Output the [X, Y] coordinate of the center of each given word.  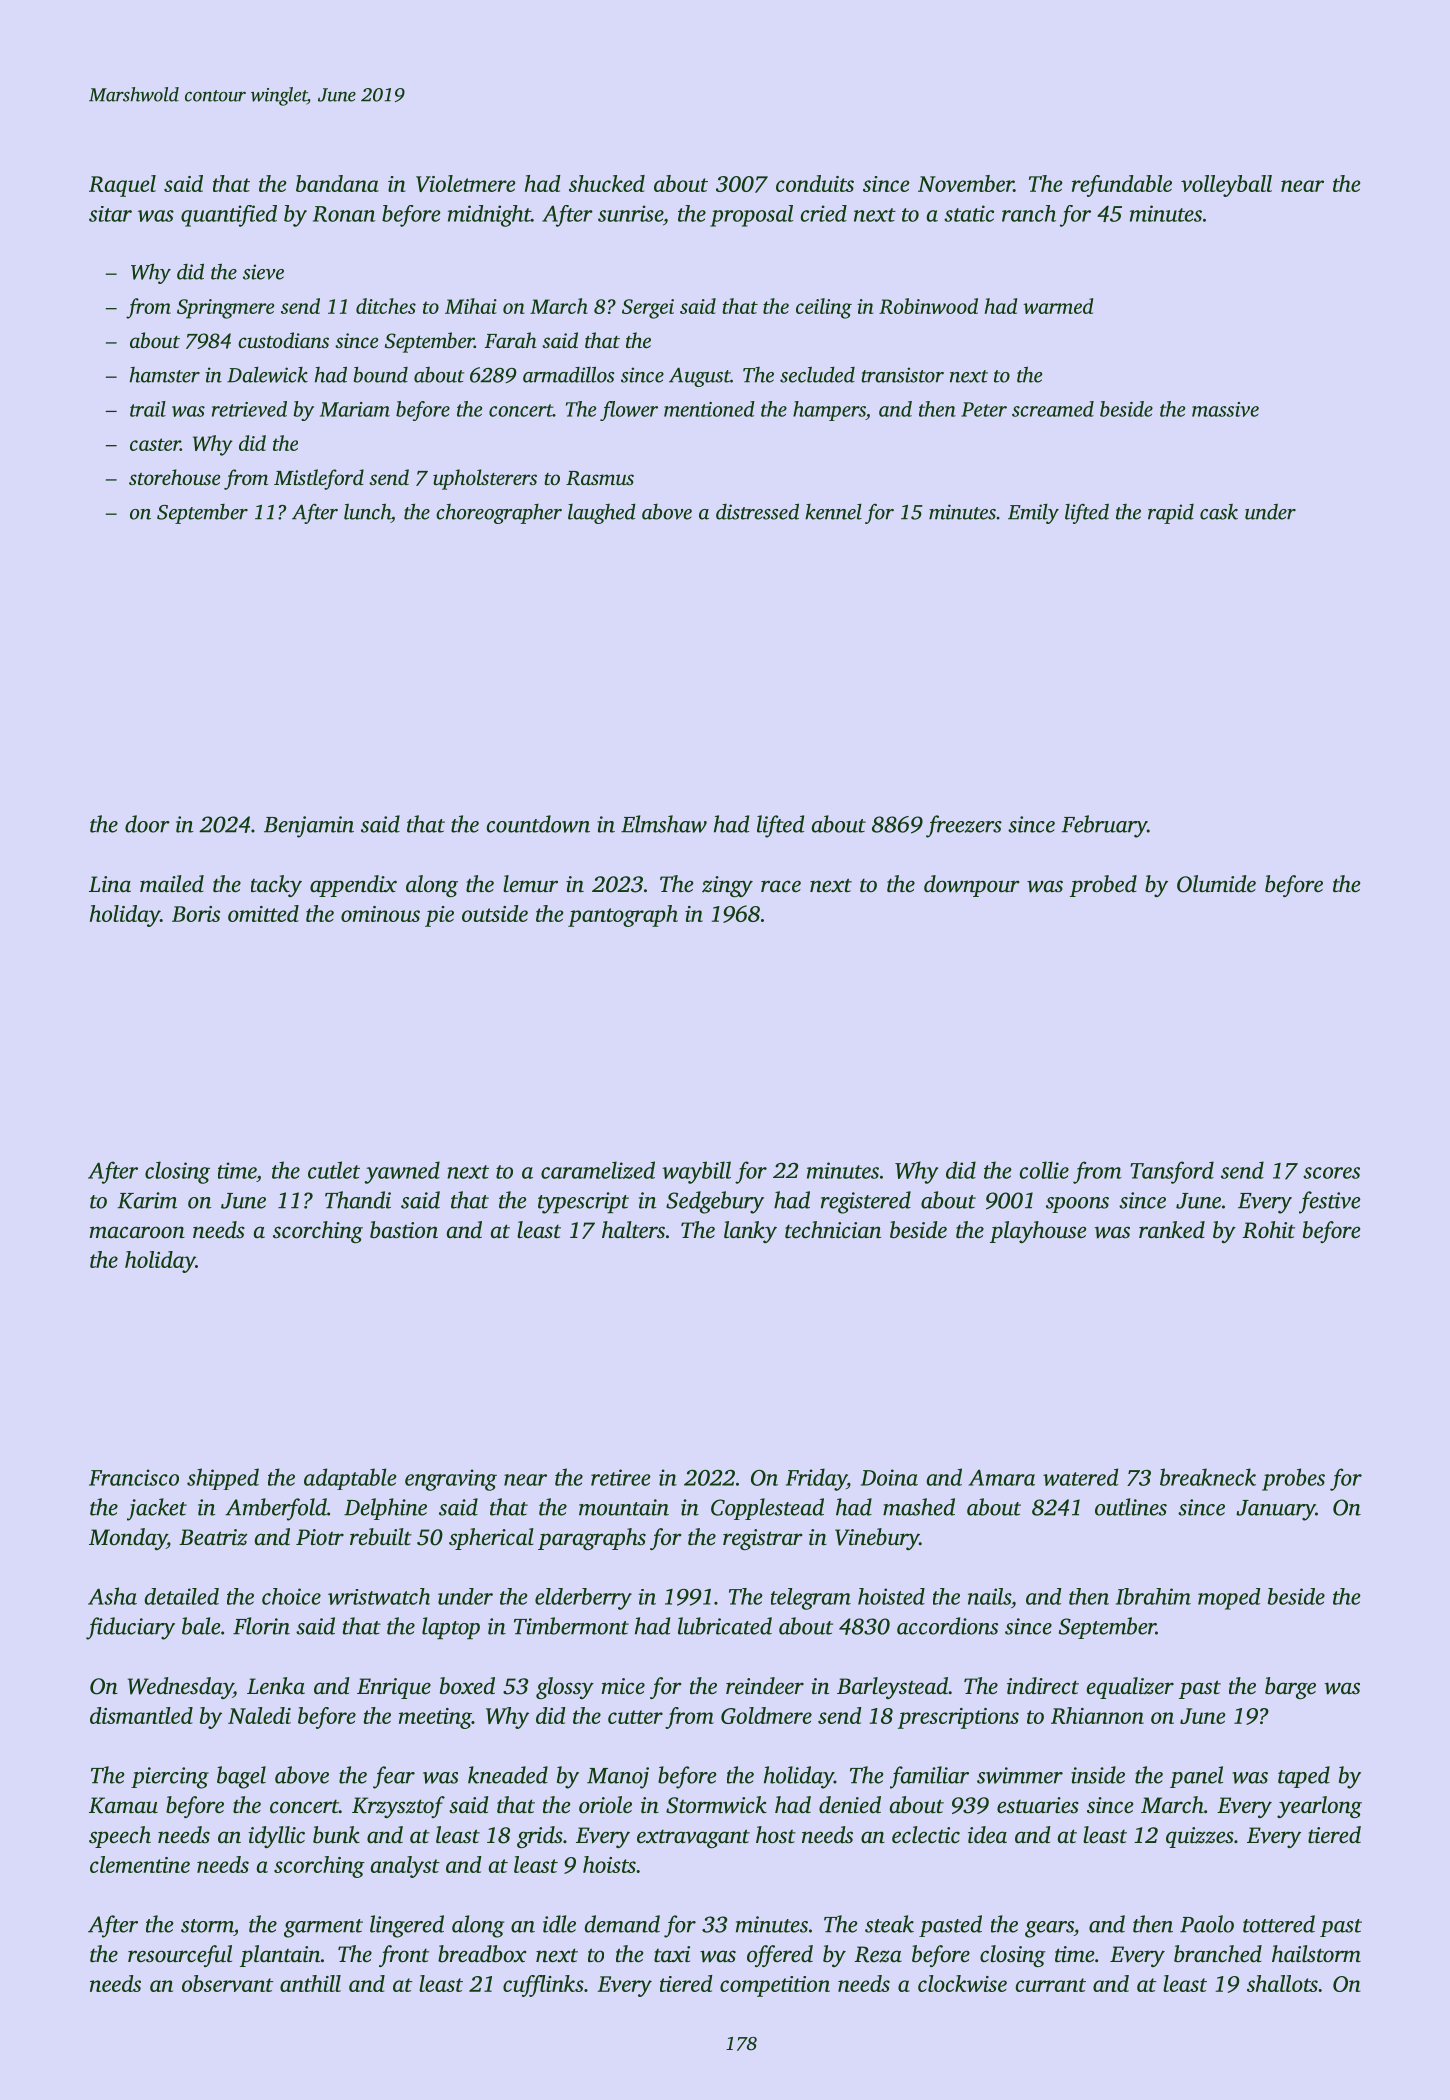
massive [1225, 409]
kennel [833, 512]
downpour [972, 886]
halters [633, 1230]
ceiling [824, 308]
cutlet [334, 1170]
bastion [404, 1230]
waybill [696, 1172]
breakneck [1208, 1477]
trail [148, 409]
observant [227, 1983]
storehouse [174, 477]
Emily [1033, 514]
